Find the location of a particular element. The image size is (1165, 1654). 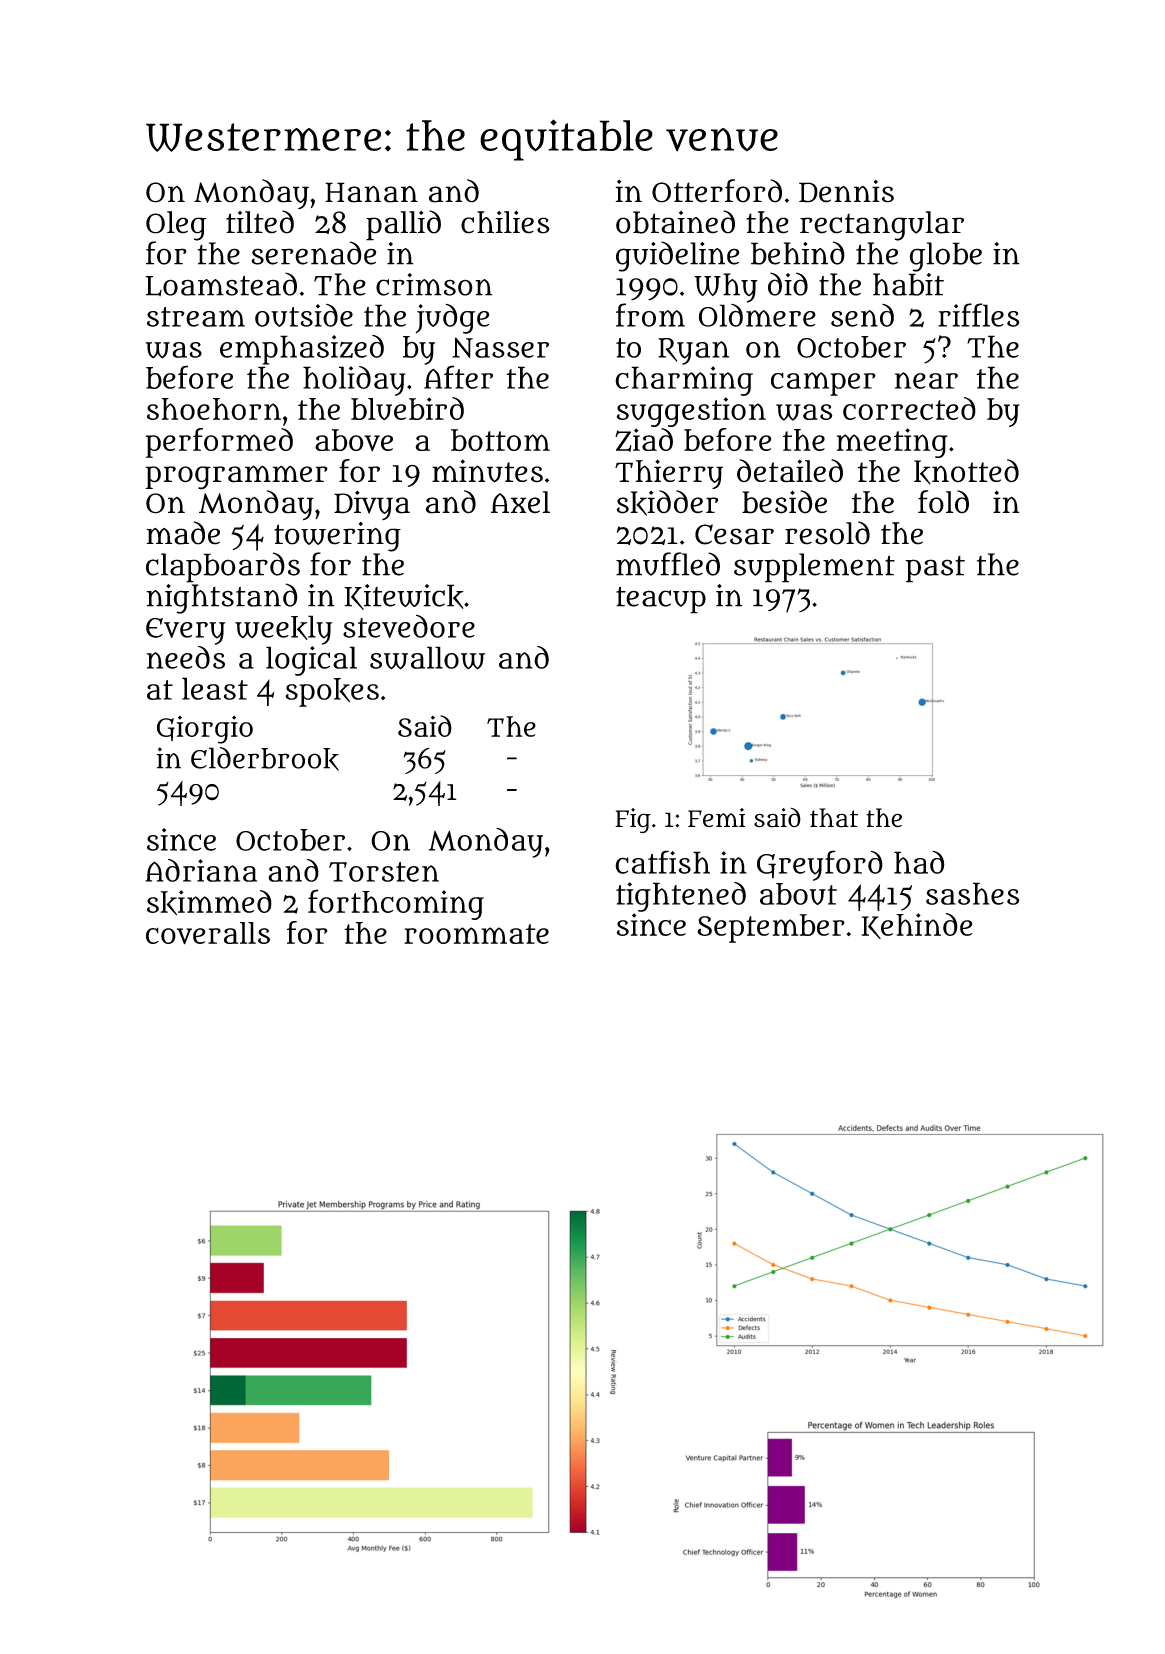

Cesar is located at coordinates (734, 534).
